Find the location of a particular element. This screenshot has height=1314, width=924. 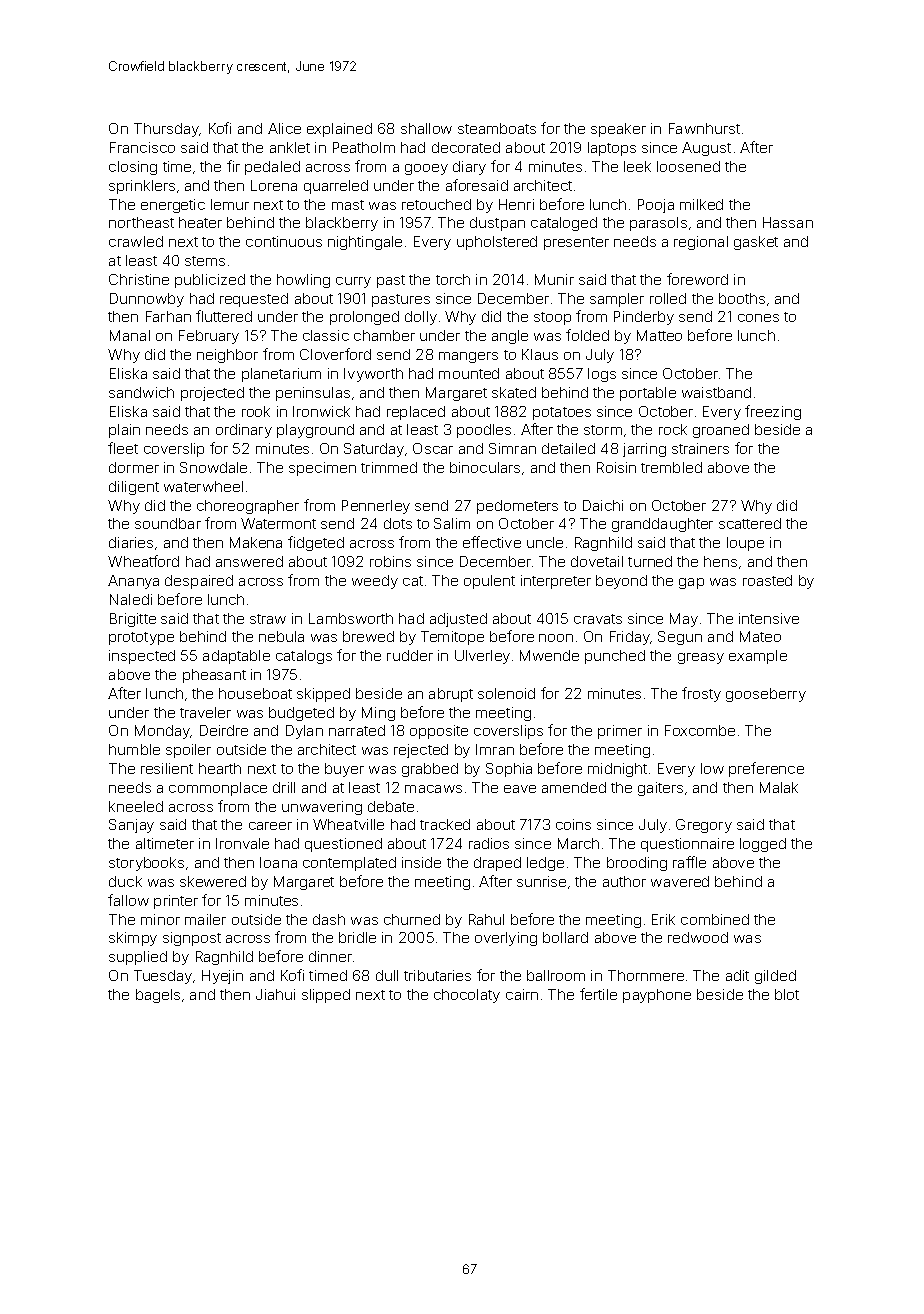

rejected is located at coordinates (421, 751).
